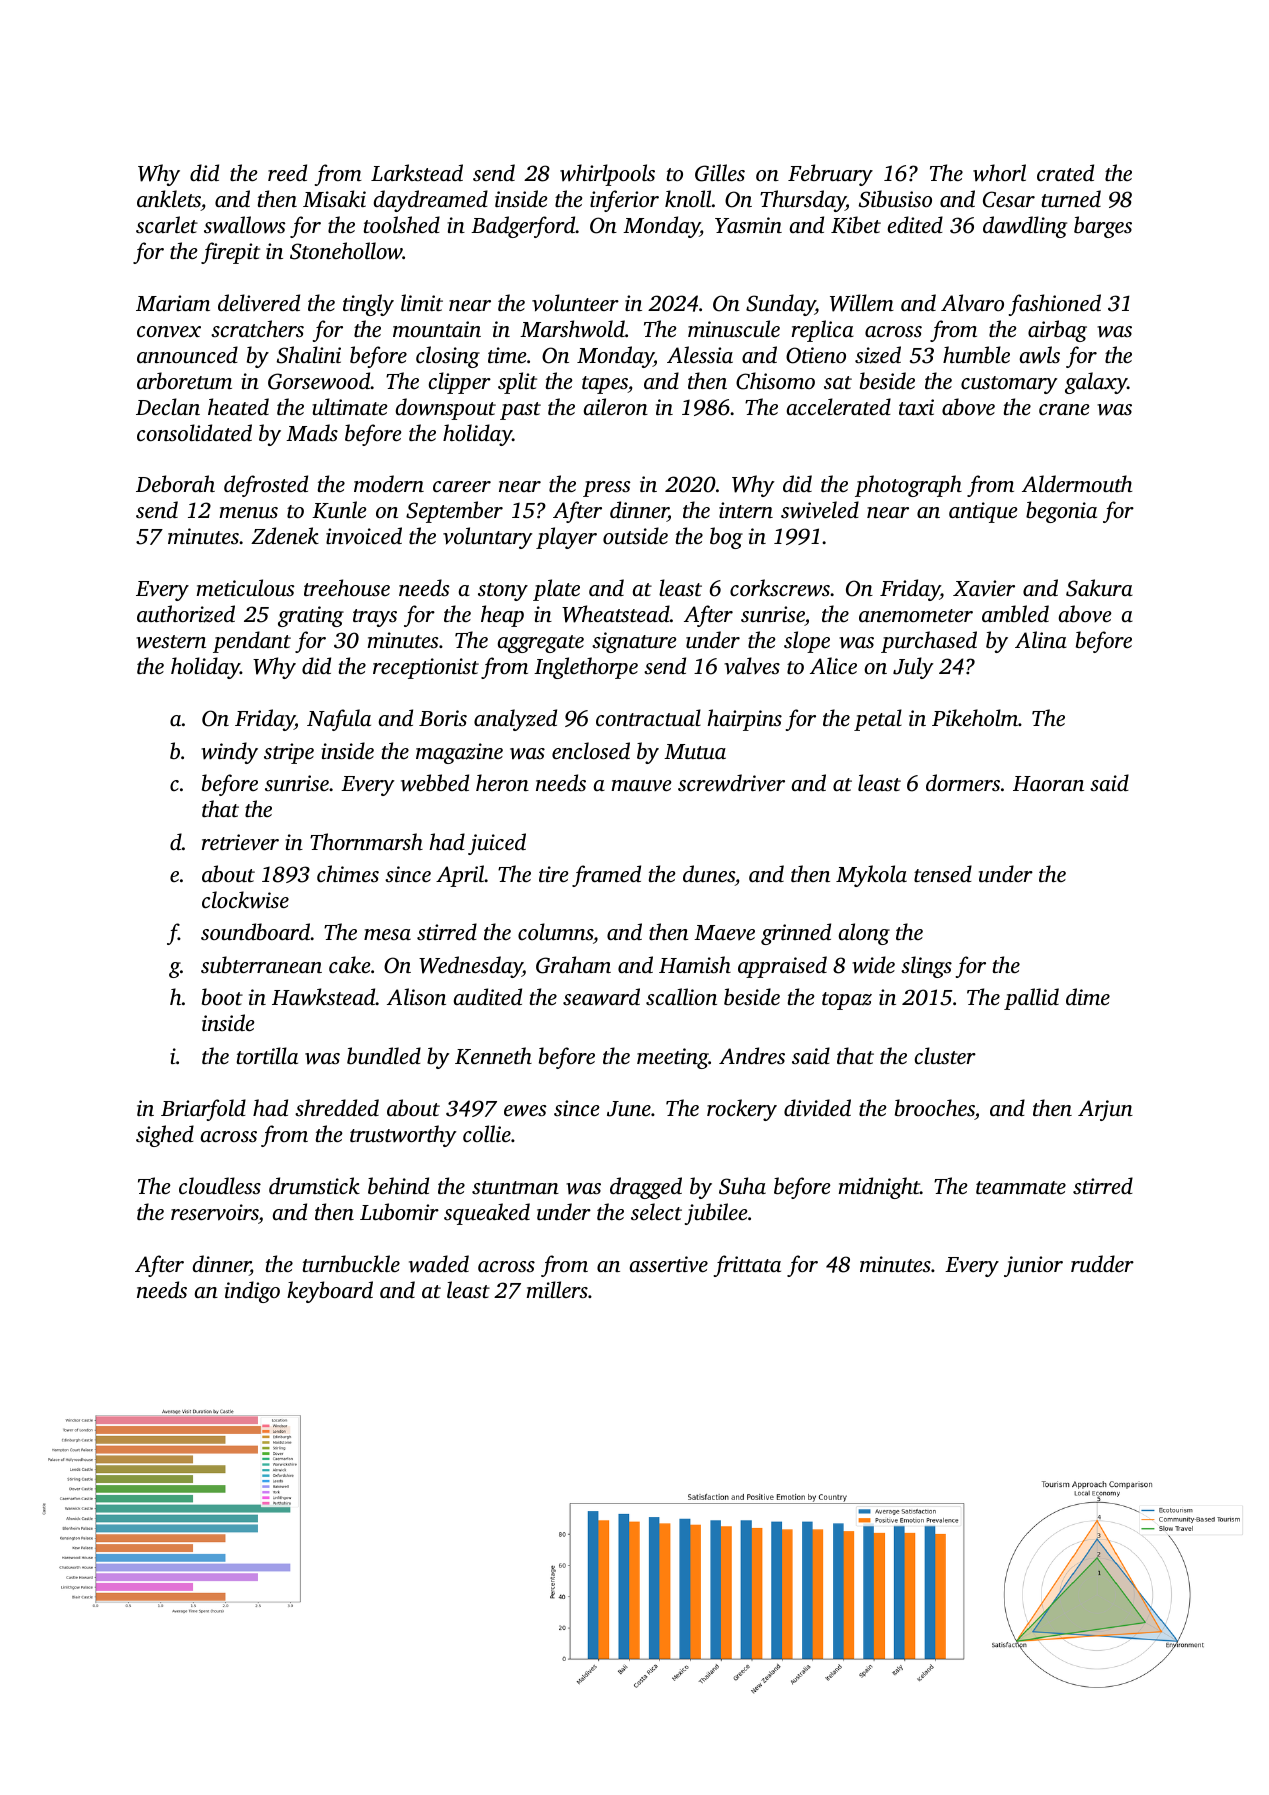 The image size is (1269, 1795). What do you see at coordinates (1021, 1187) in the image?
I see `teammate` at bounding box center [1021, 1187].
